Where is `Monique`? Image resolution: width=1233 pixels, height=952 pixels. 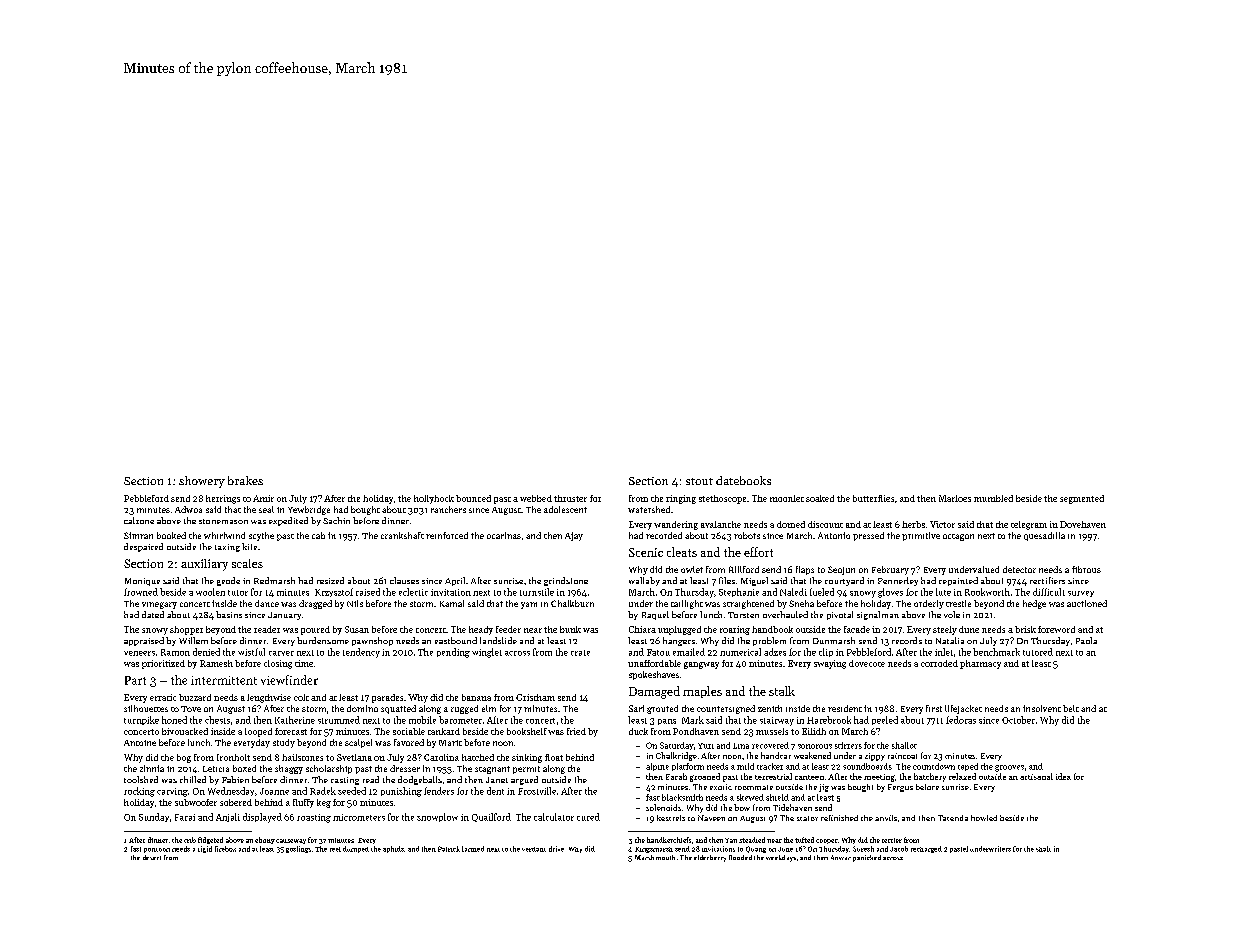
Monique is located at coordinates (142, 582).
